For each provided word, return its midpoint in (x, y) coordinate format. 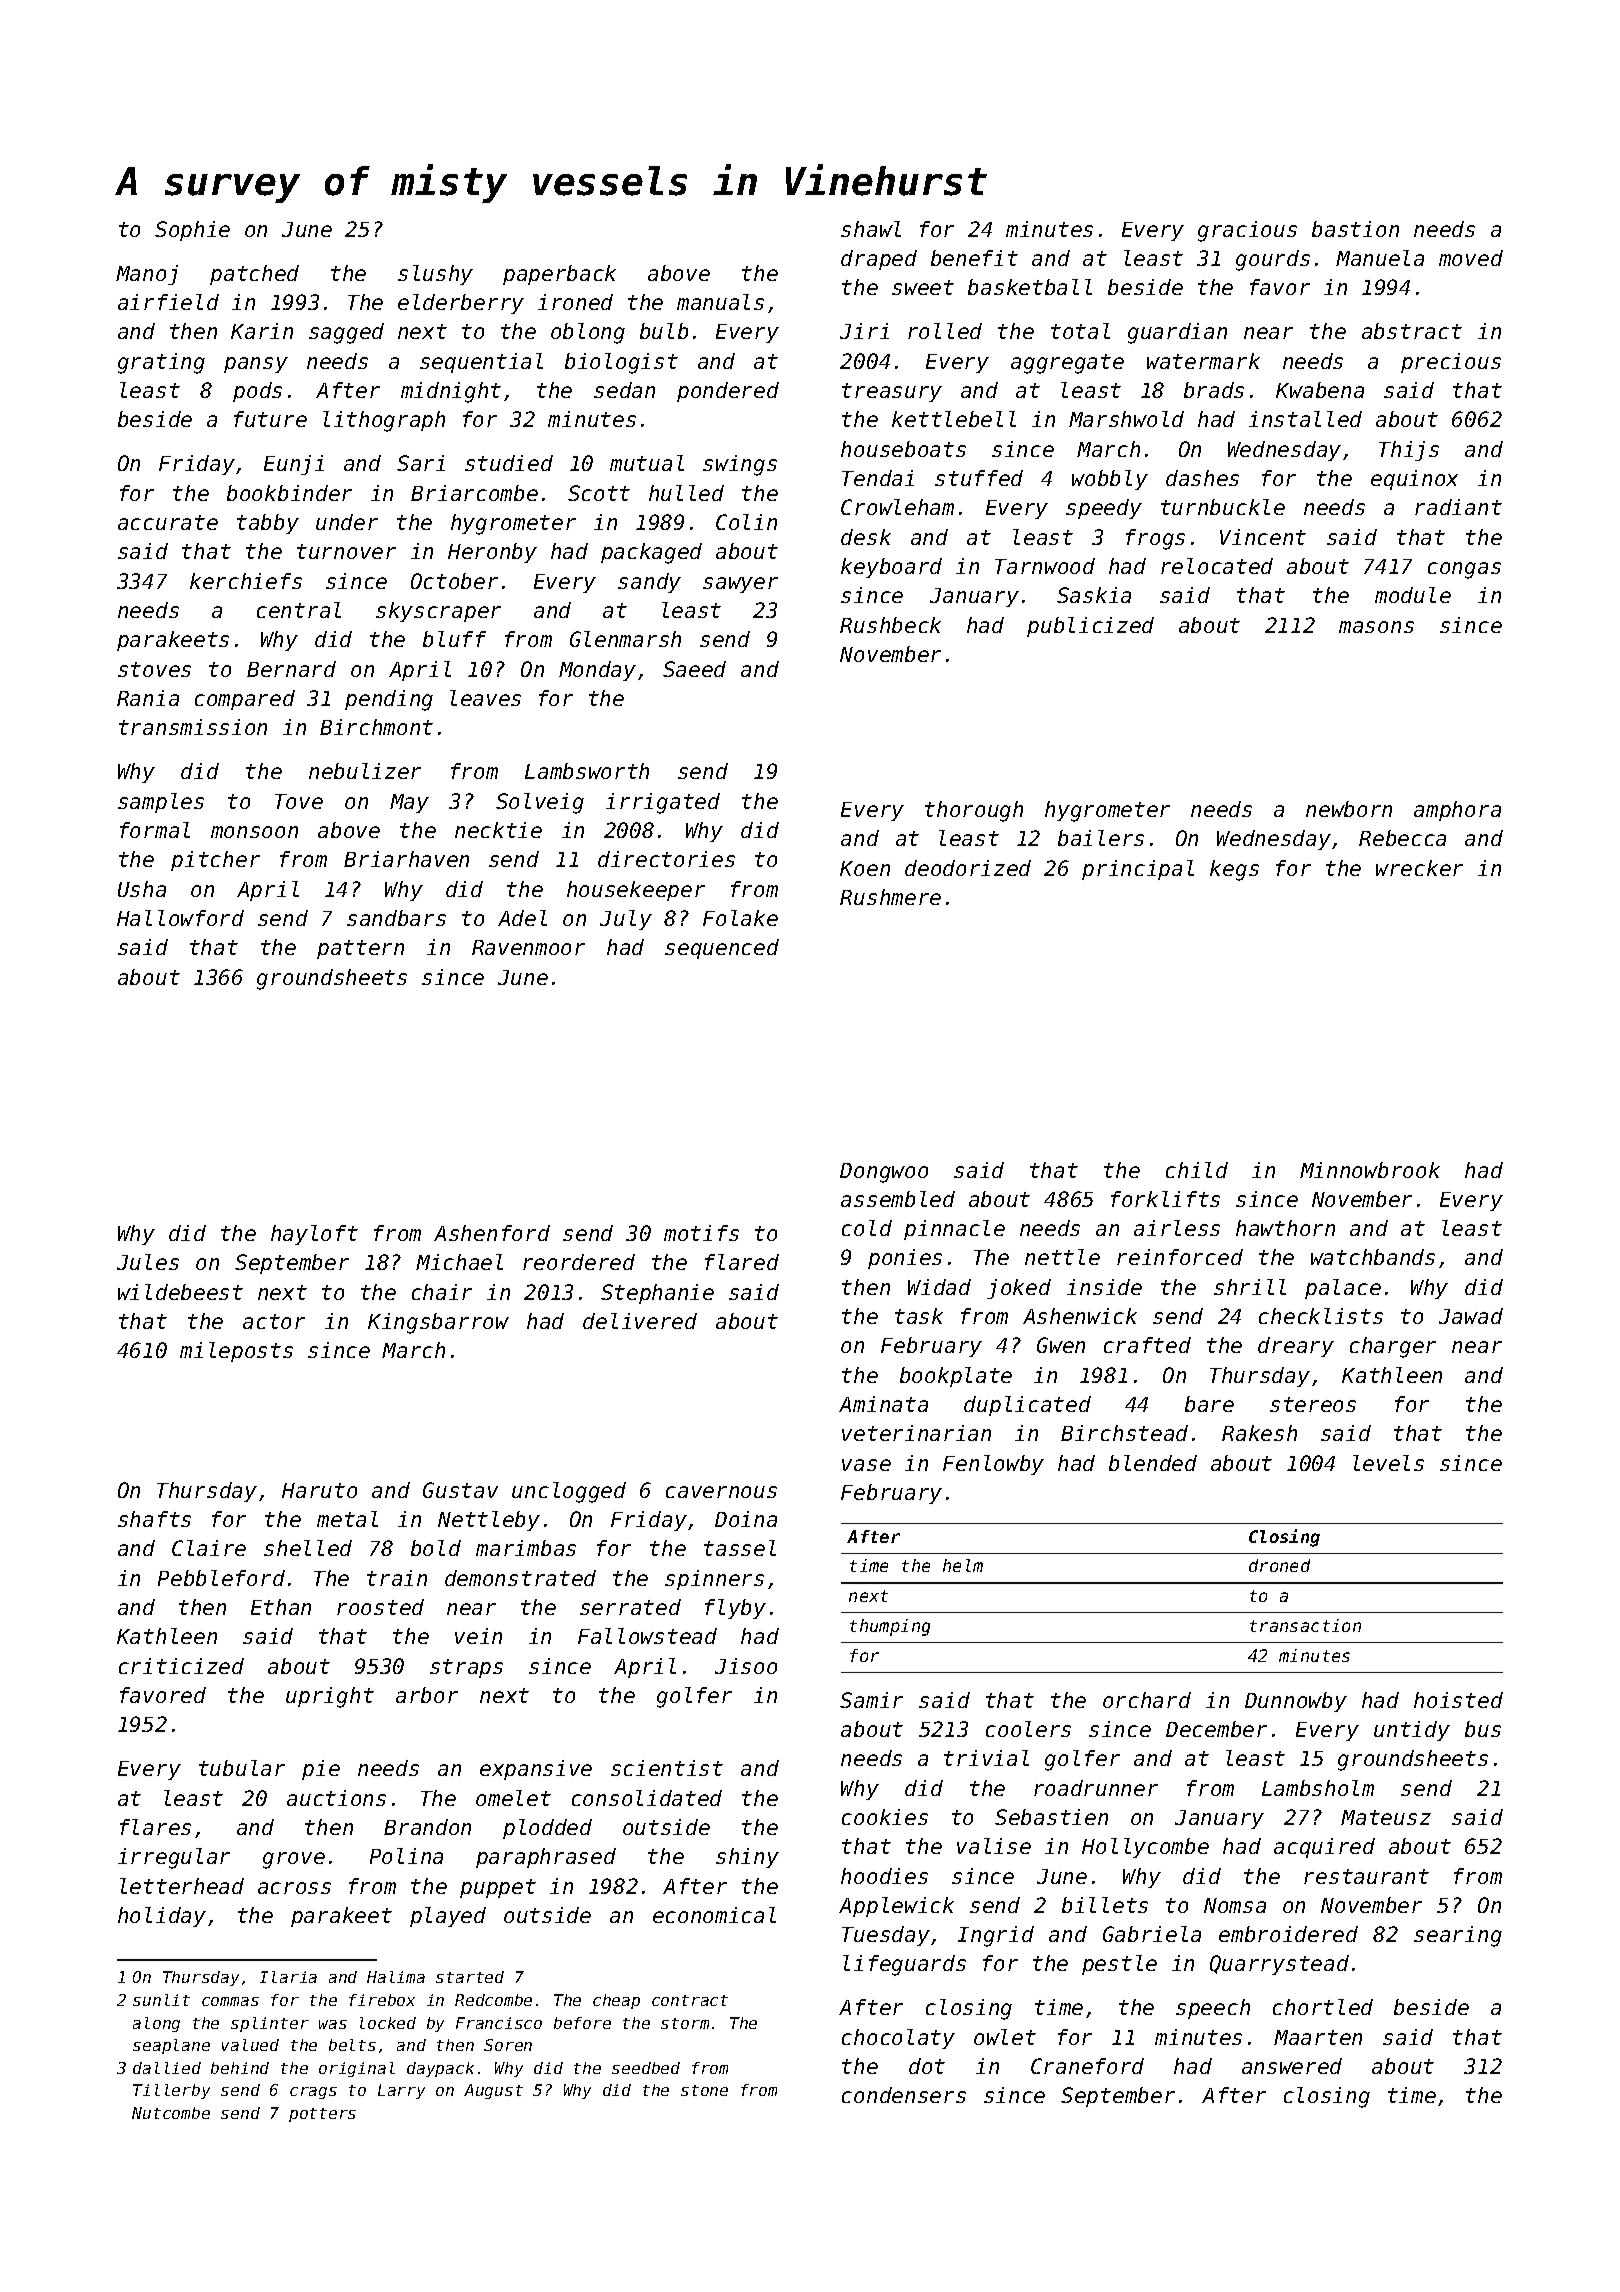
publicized (1090, 627)
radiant (1458, 507)
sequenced (722, 949)
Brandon (427, 1827)
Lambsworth (587, 771)
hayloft (314, 1235)
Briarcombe (474, 493)
